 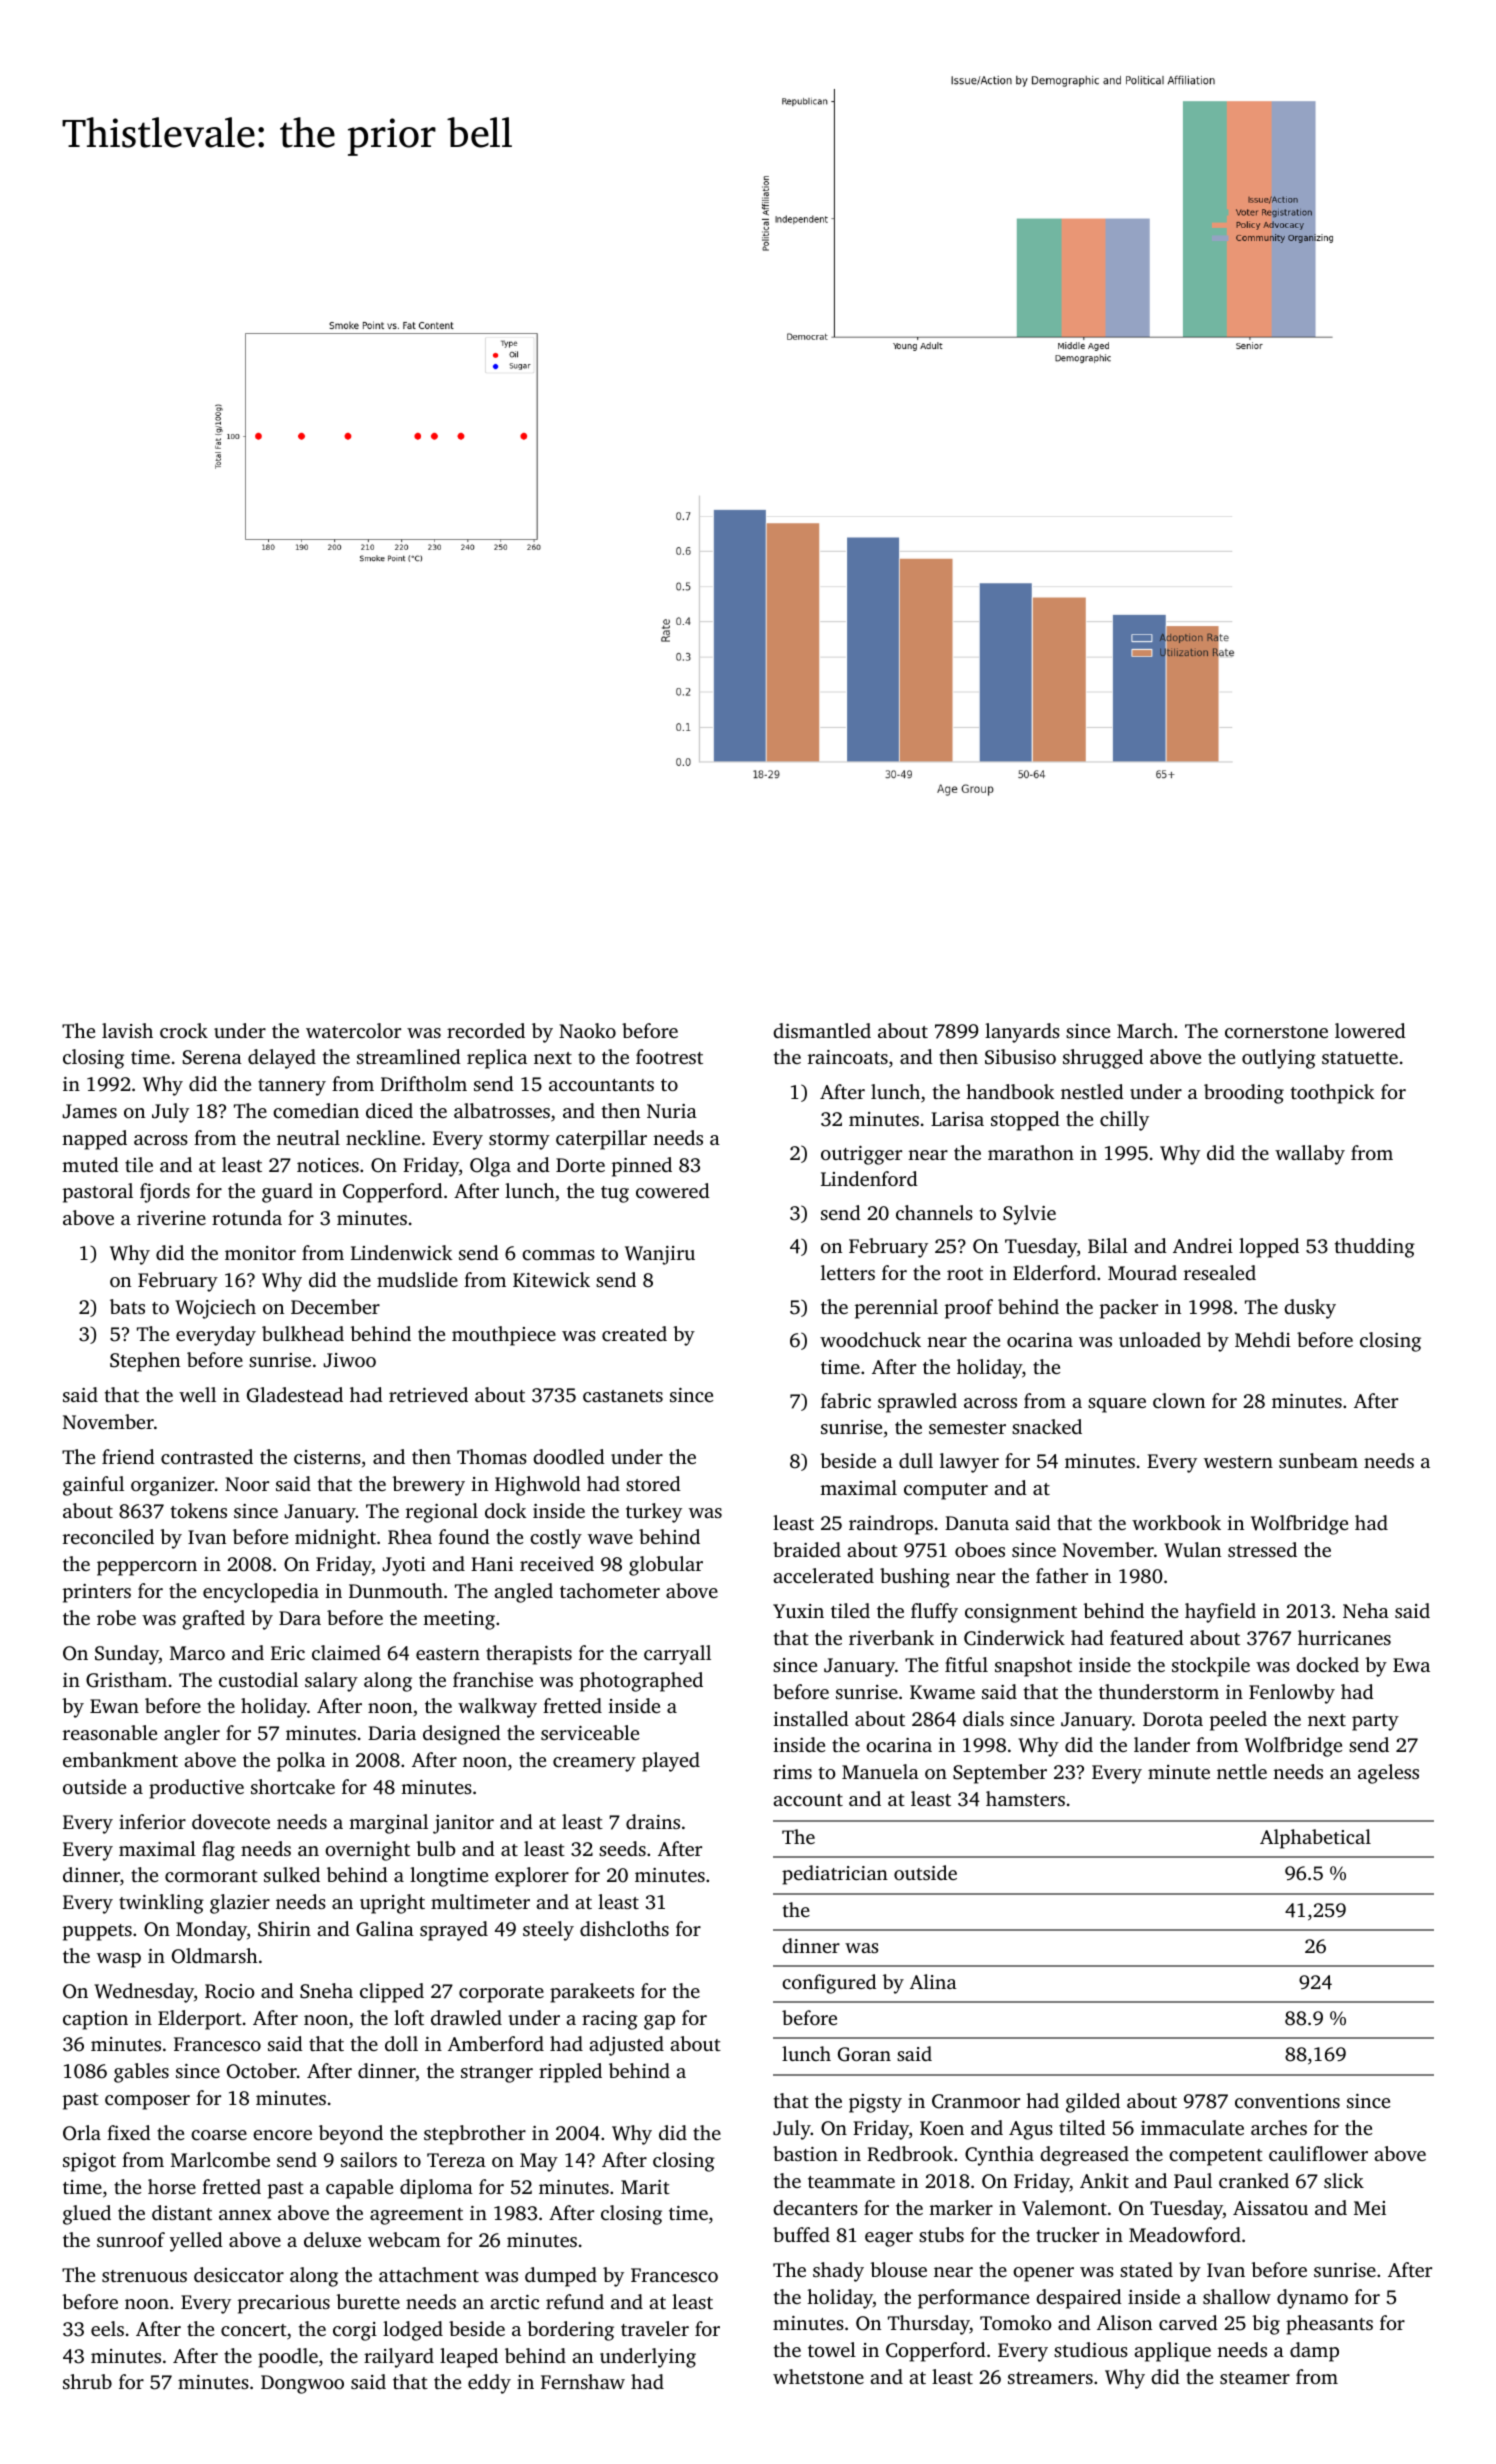 What do you see at coordinates (302, 2384) in the page?
I see `Dongwoo` at bounding box center [302, 2384].
